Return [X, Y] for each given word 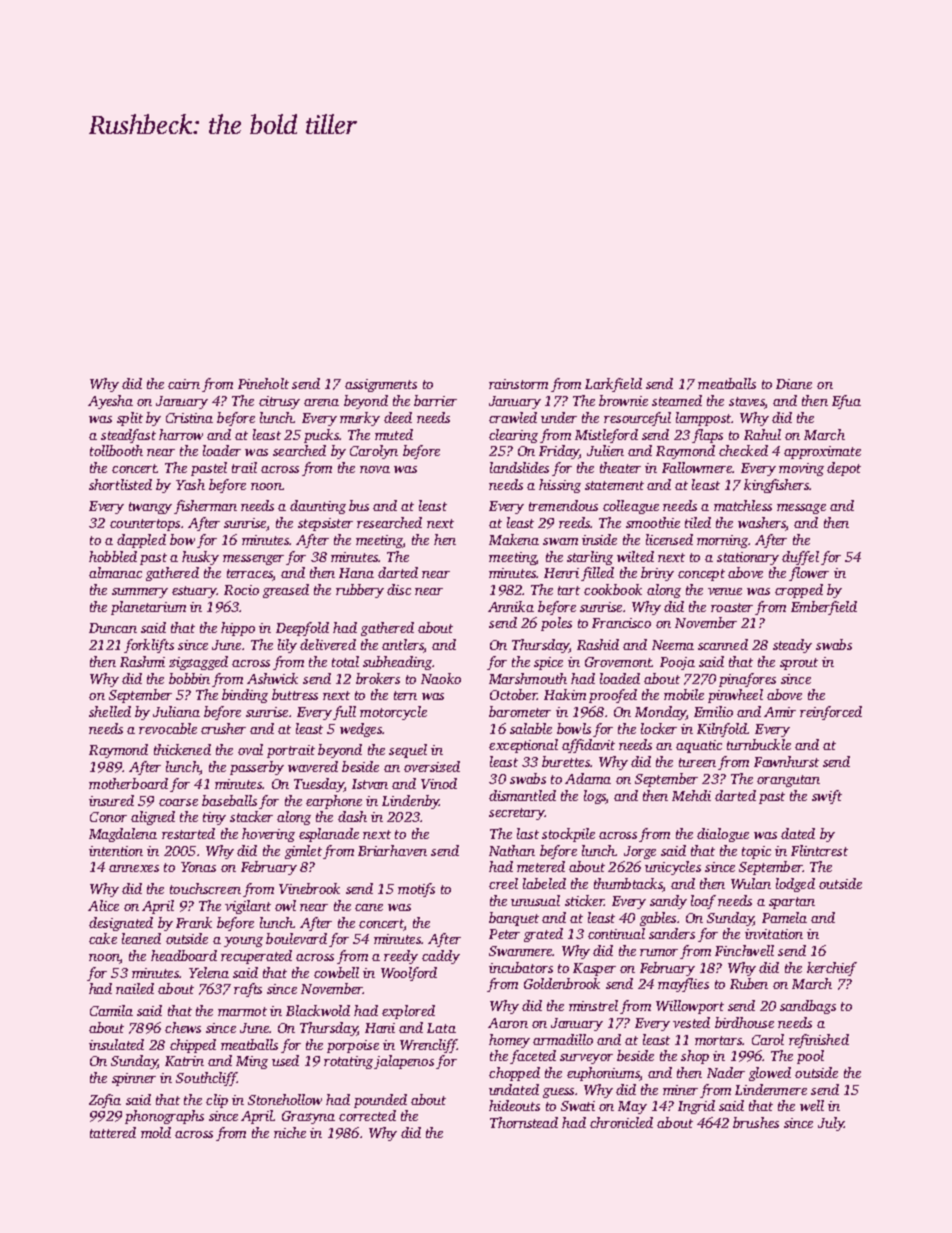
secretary [517, 814]
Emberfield [824, 608]
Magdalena [123, 835]
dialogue [723, 835]
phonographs [164, 1117]
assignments [381, 385]
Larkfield [613, 385]
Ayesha [110, 402]
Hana [356, 573]
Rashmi [142, 661]
